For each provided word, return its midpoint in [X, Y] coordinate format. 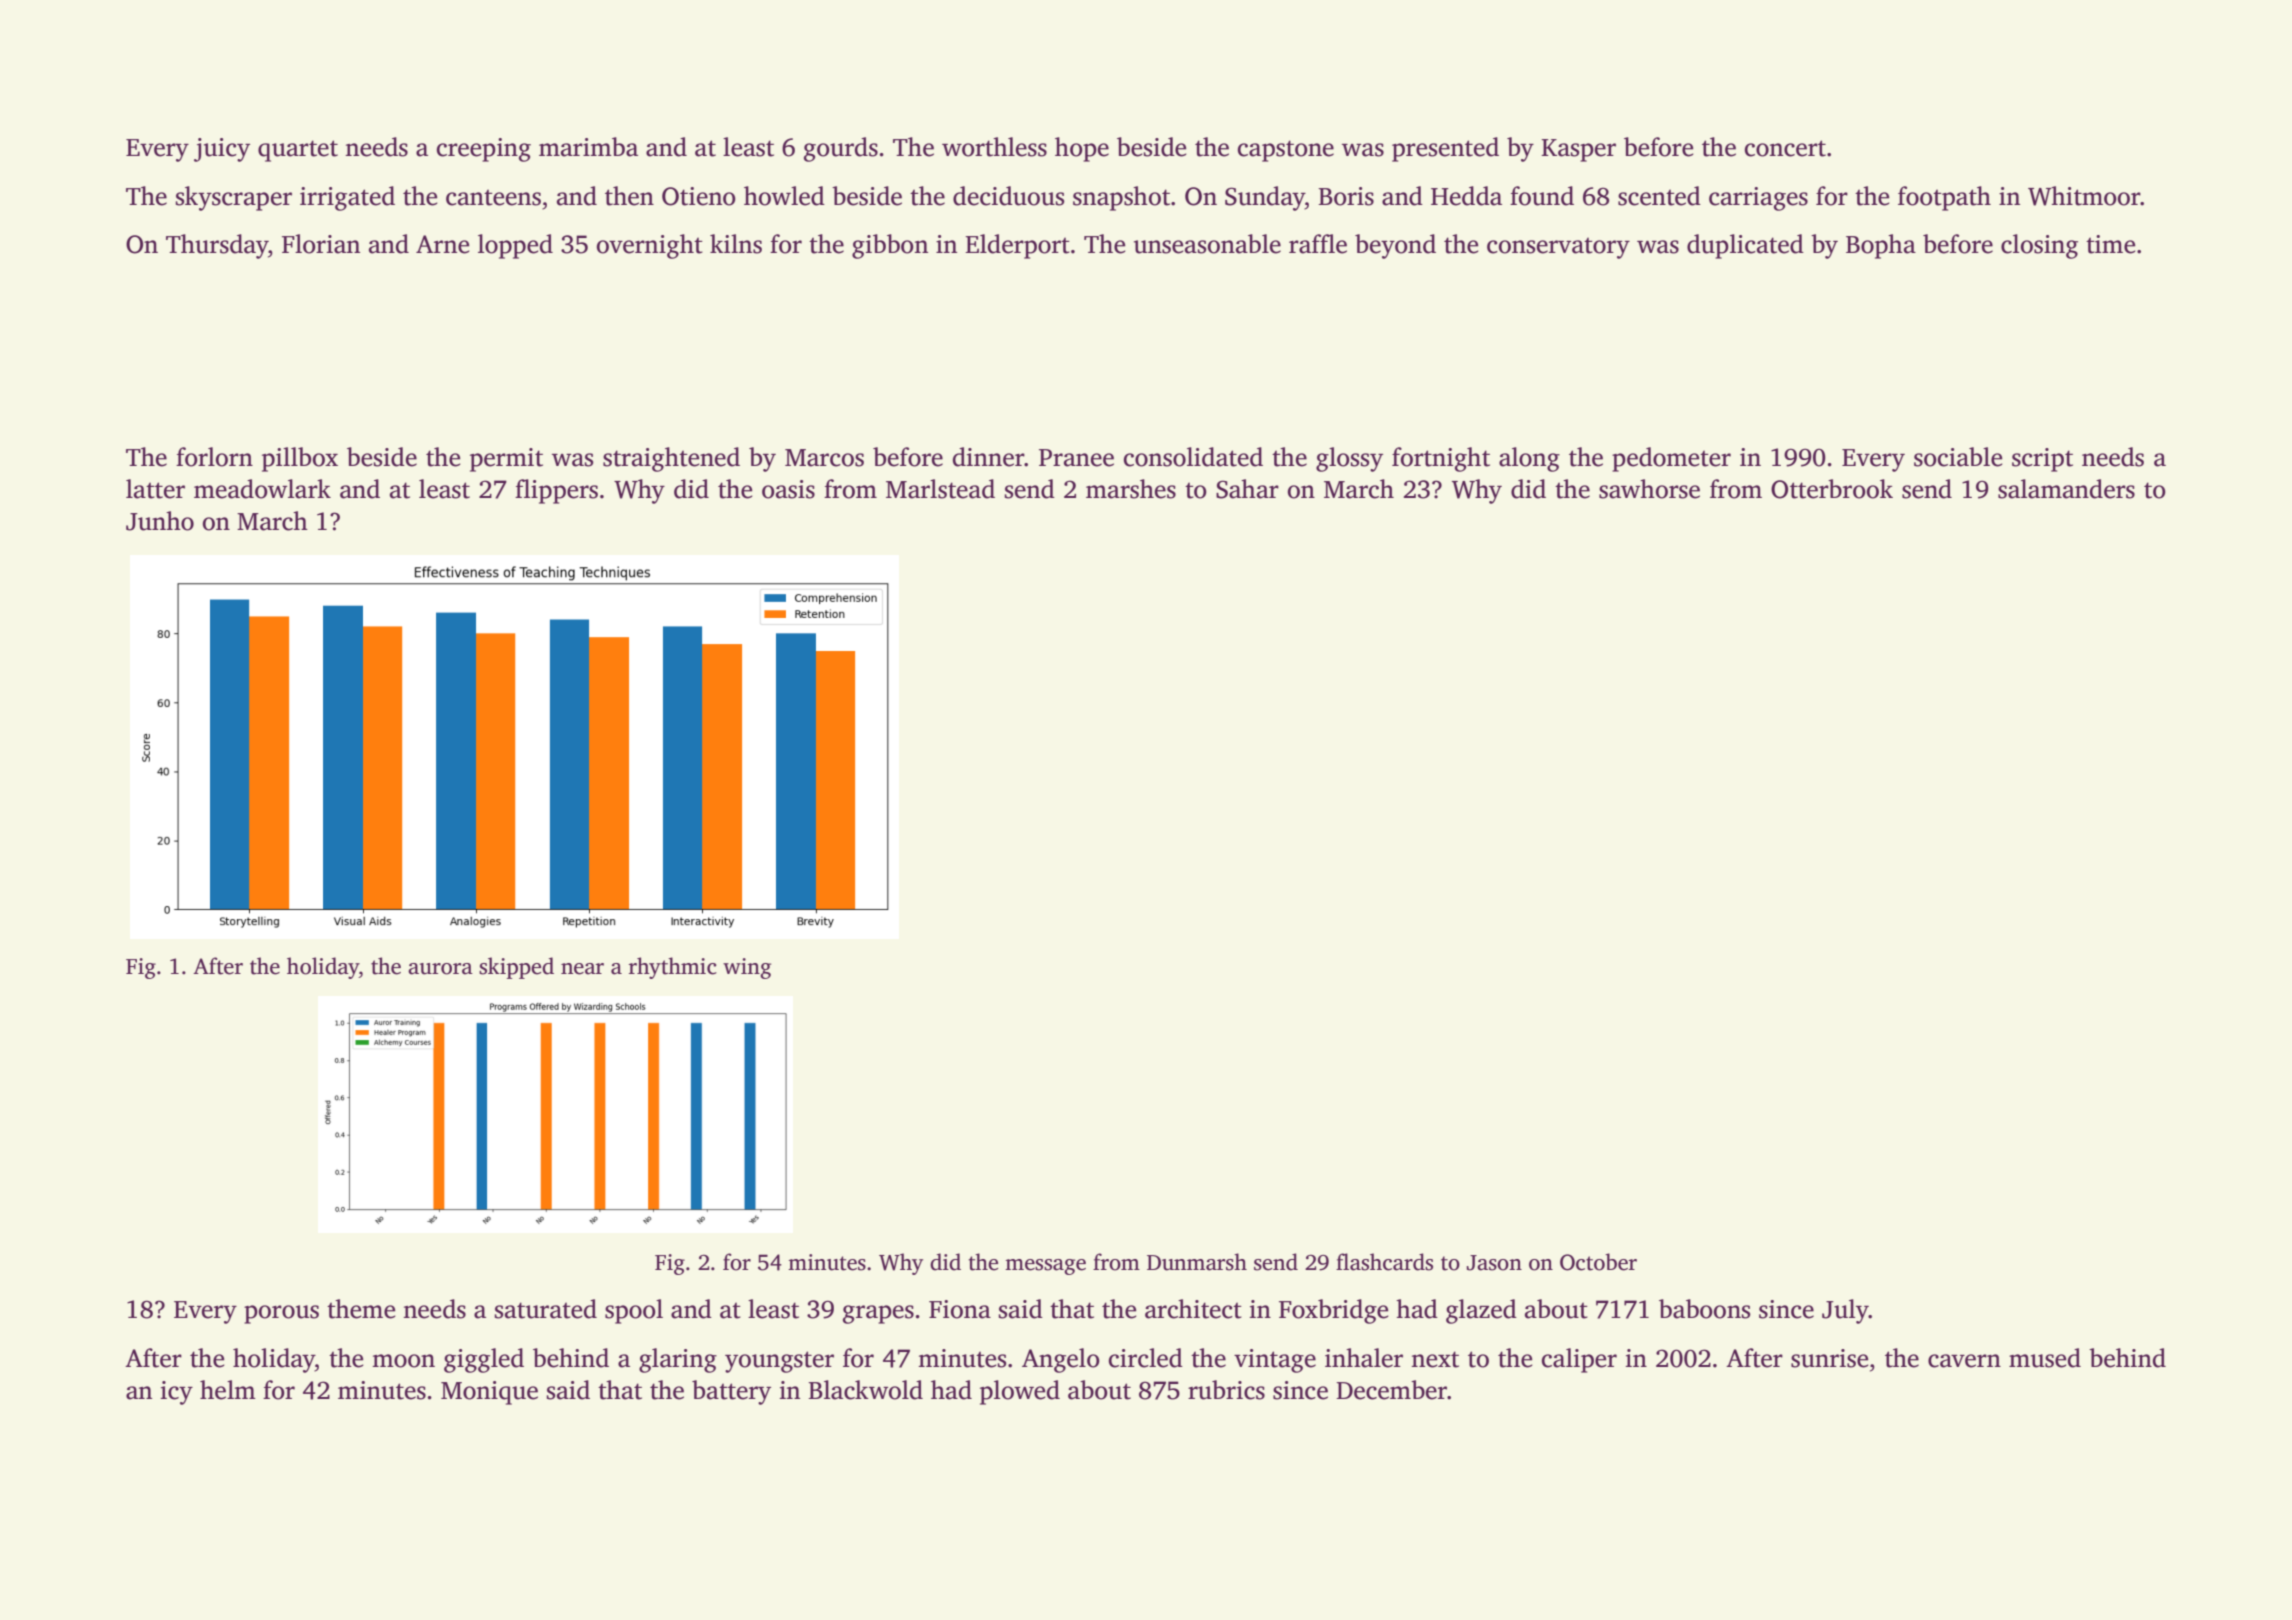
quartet [298, 151]
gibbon [890, 246]
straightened [671, 459]
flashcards [1384, 1262]
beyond [1395, 246]
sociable [1958, 457]
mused [2045, 1358]
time [2110, 244]
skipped [516, 968]
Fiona [960, 1309]
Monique [489, 1393]
